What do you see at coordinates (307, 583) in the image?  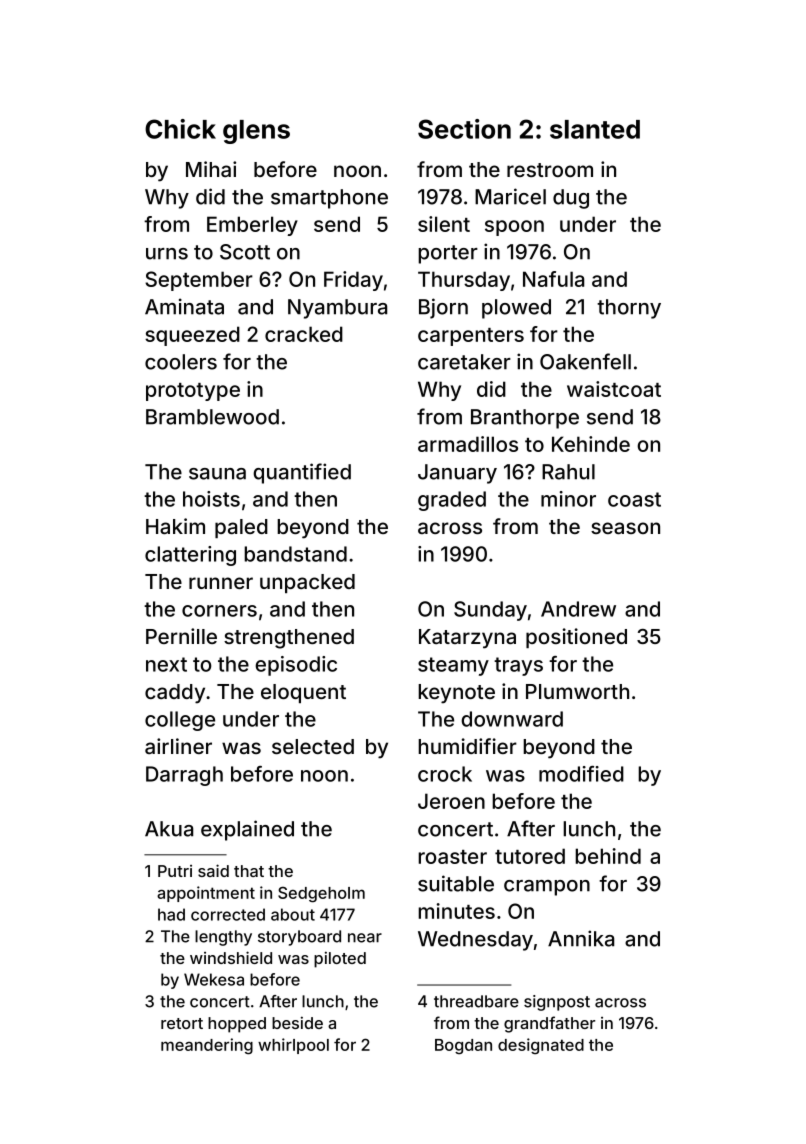 I see `unpacked` at bounding box center [307, 583].
